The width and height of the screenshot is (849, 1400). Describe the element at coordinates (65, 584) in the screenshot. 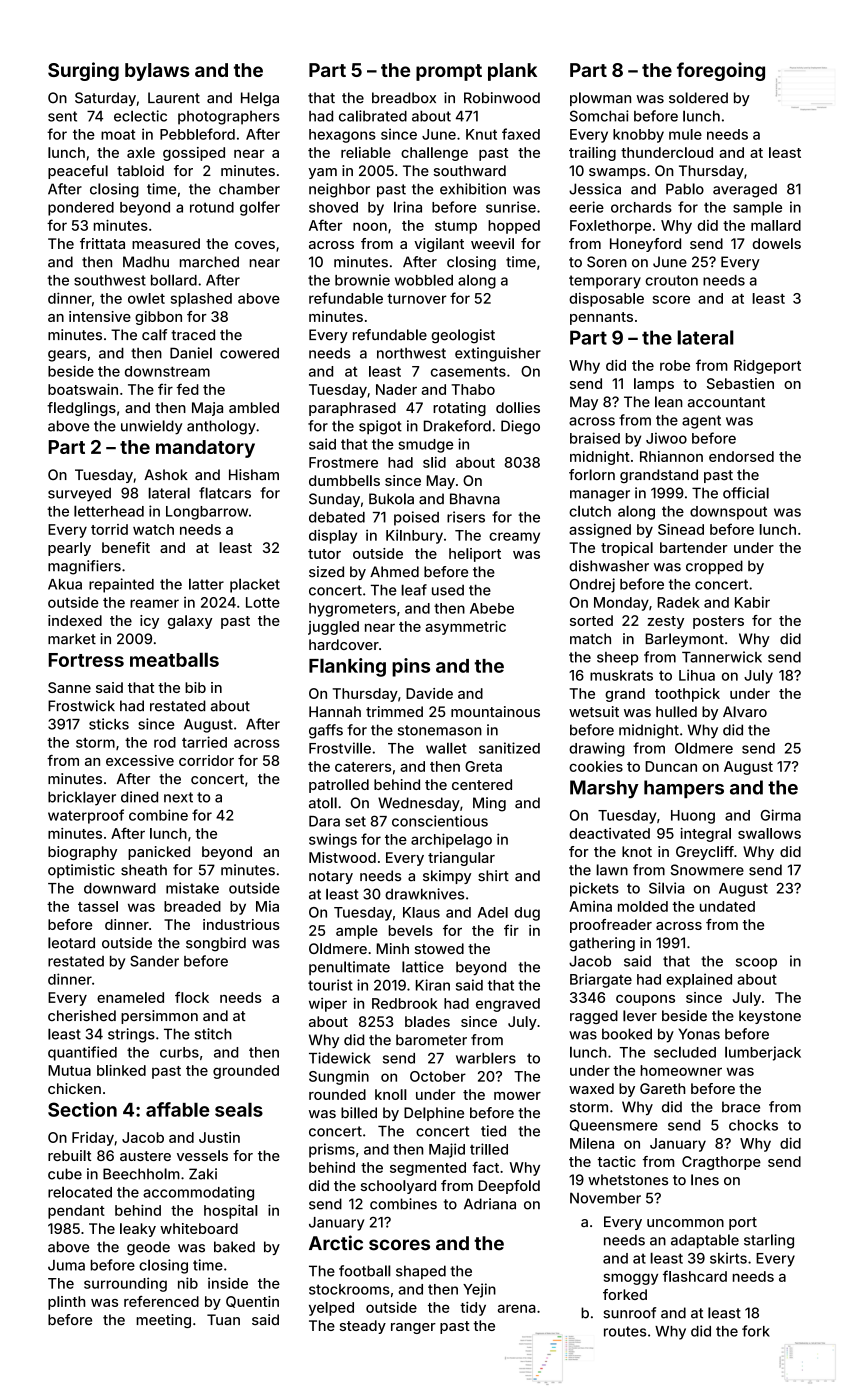

I see `Akua` at that location.
